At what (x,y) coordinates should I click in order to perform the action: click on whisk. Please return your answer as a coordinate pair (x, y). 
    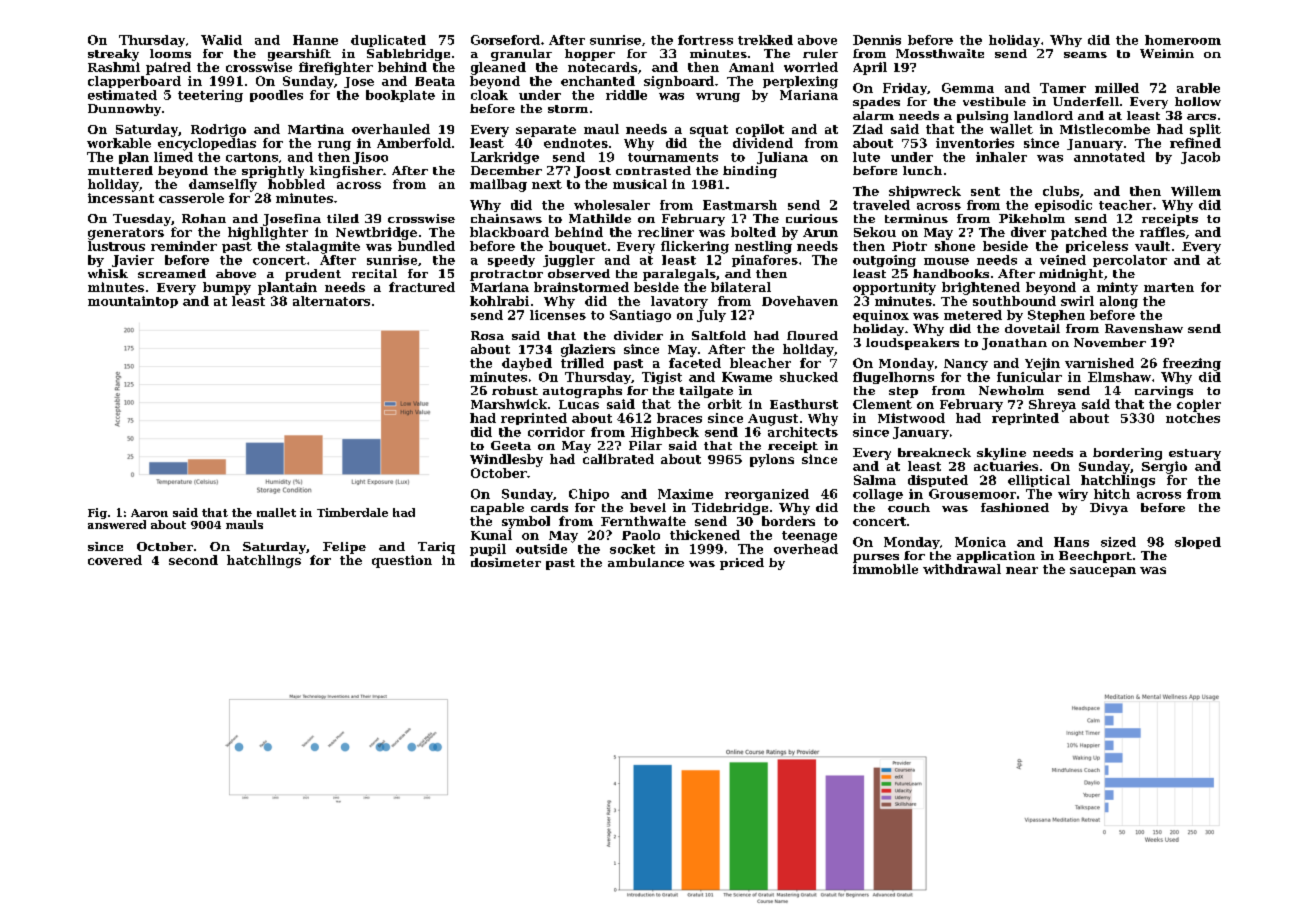
    Looking at the image, I should click on (108, 273).
